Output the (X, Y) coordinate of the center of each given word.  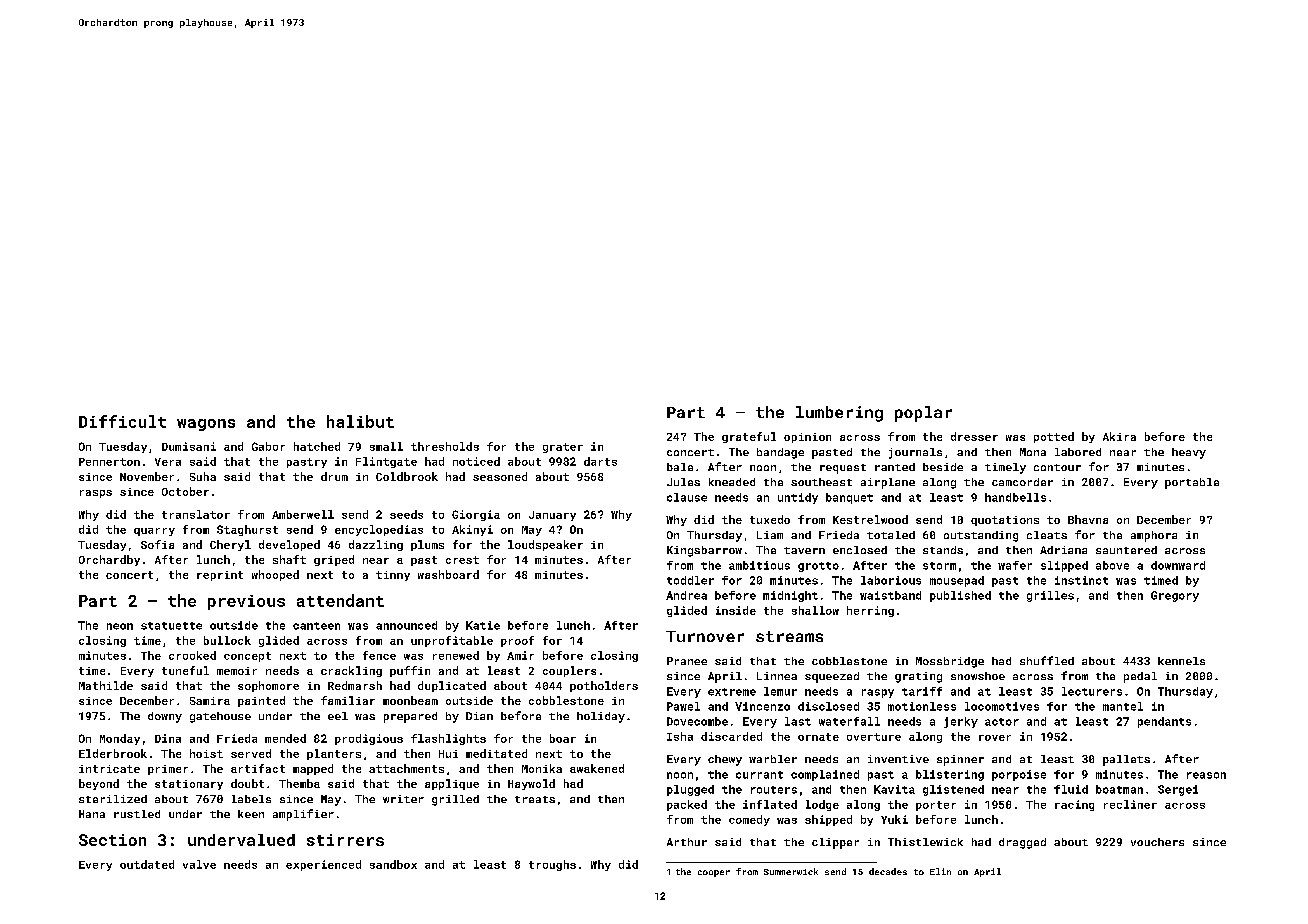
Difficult (122, 421)
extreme (732, 692)
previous (246, 602)
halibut (360, 421)
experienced (323, 865)
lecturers (1092, 691)
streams (789, 636)
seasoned (500, 476)
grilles (1050, 596)
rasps (96, 494)
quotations (1005, 521)
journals (915, 453)
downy (165, 717)
